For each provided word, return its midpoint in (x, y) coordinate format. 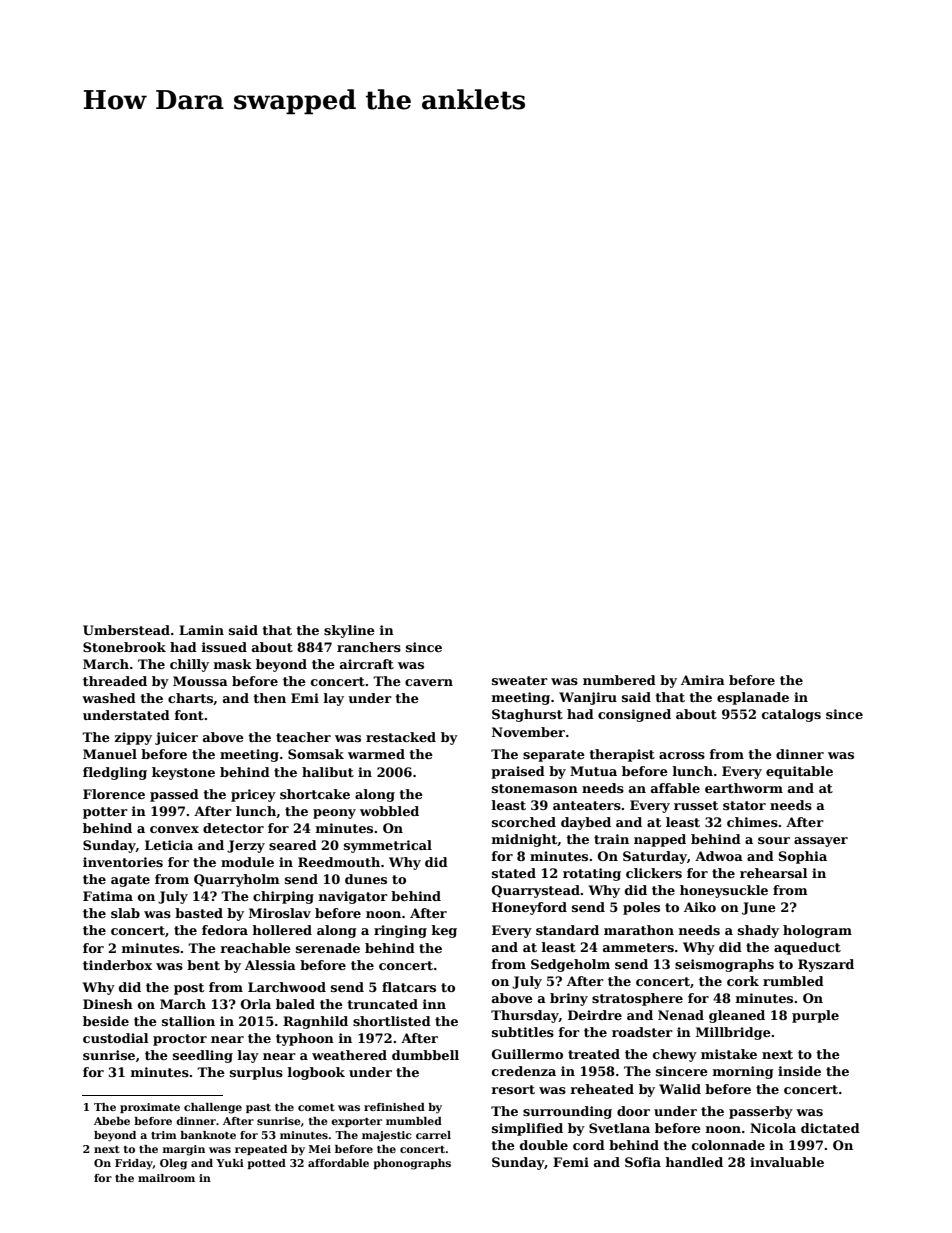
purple (815, 1016)
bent (203, 965)
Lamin (201, 630)
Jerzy (246, 846)
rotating (592, 874)
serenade (328, 948)
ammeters (638, 947)
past (258, 1108)
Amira (703, 680)
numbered (619, 680)
